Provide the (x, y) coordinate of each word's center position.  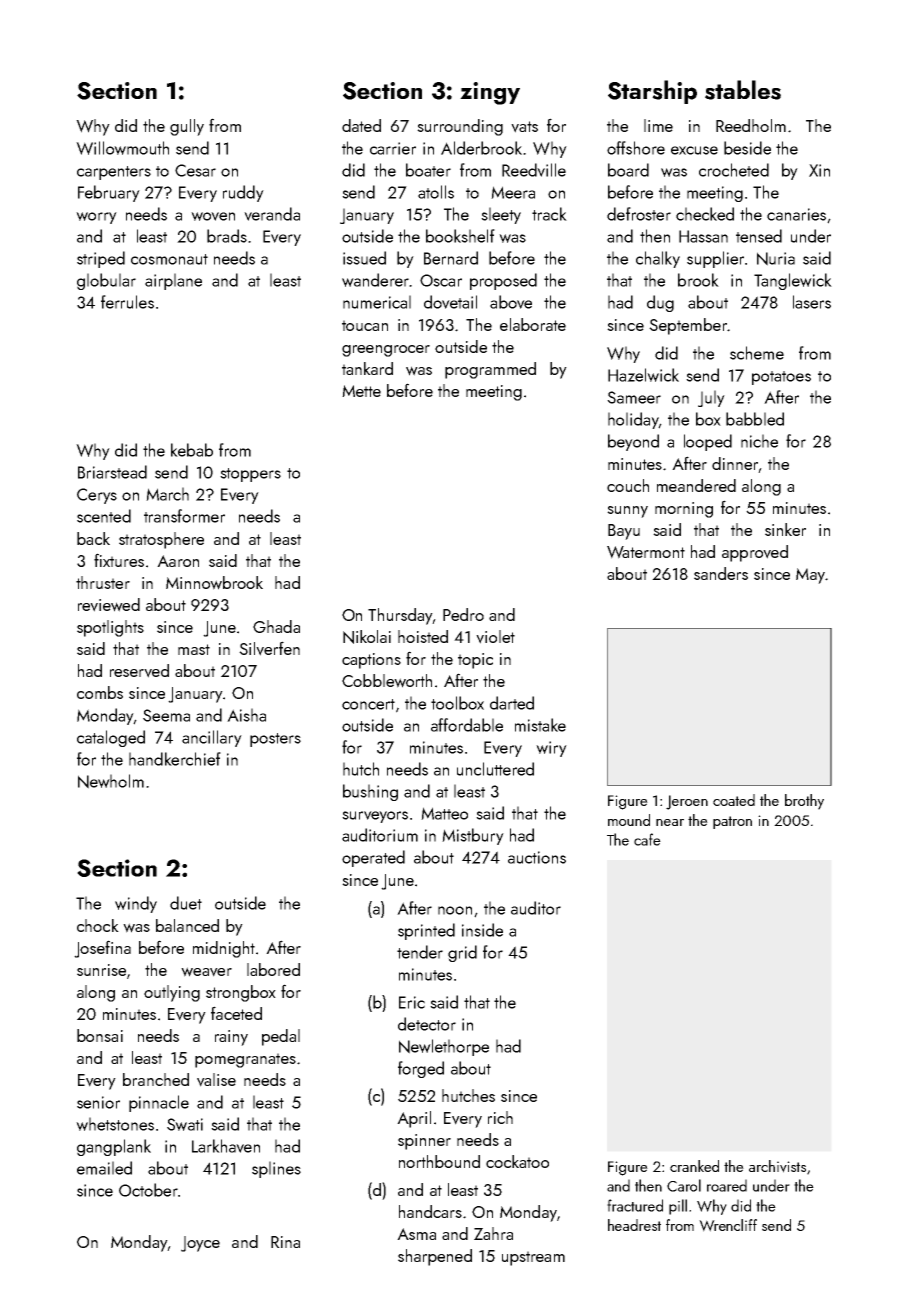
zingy (490, 93)
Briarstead (112, 472)
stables (743, 90)
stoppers (250, 475)
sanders (721, 573)
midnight (224, 949)
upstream (533, 1258)
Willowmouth (122, 148)
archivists (777, 1166)
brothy (804, 802)
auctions (537, 857)
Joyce (200, 1244)
